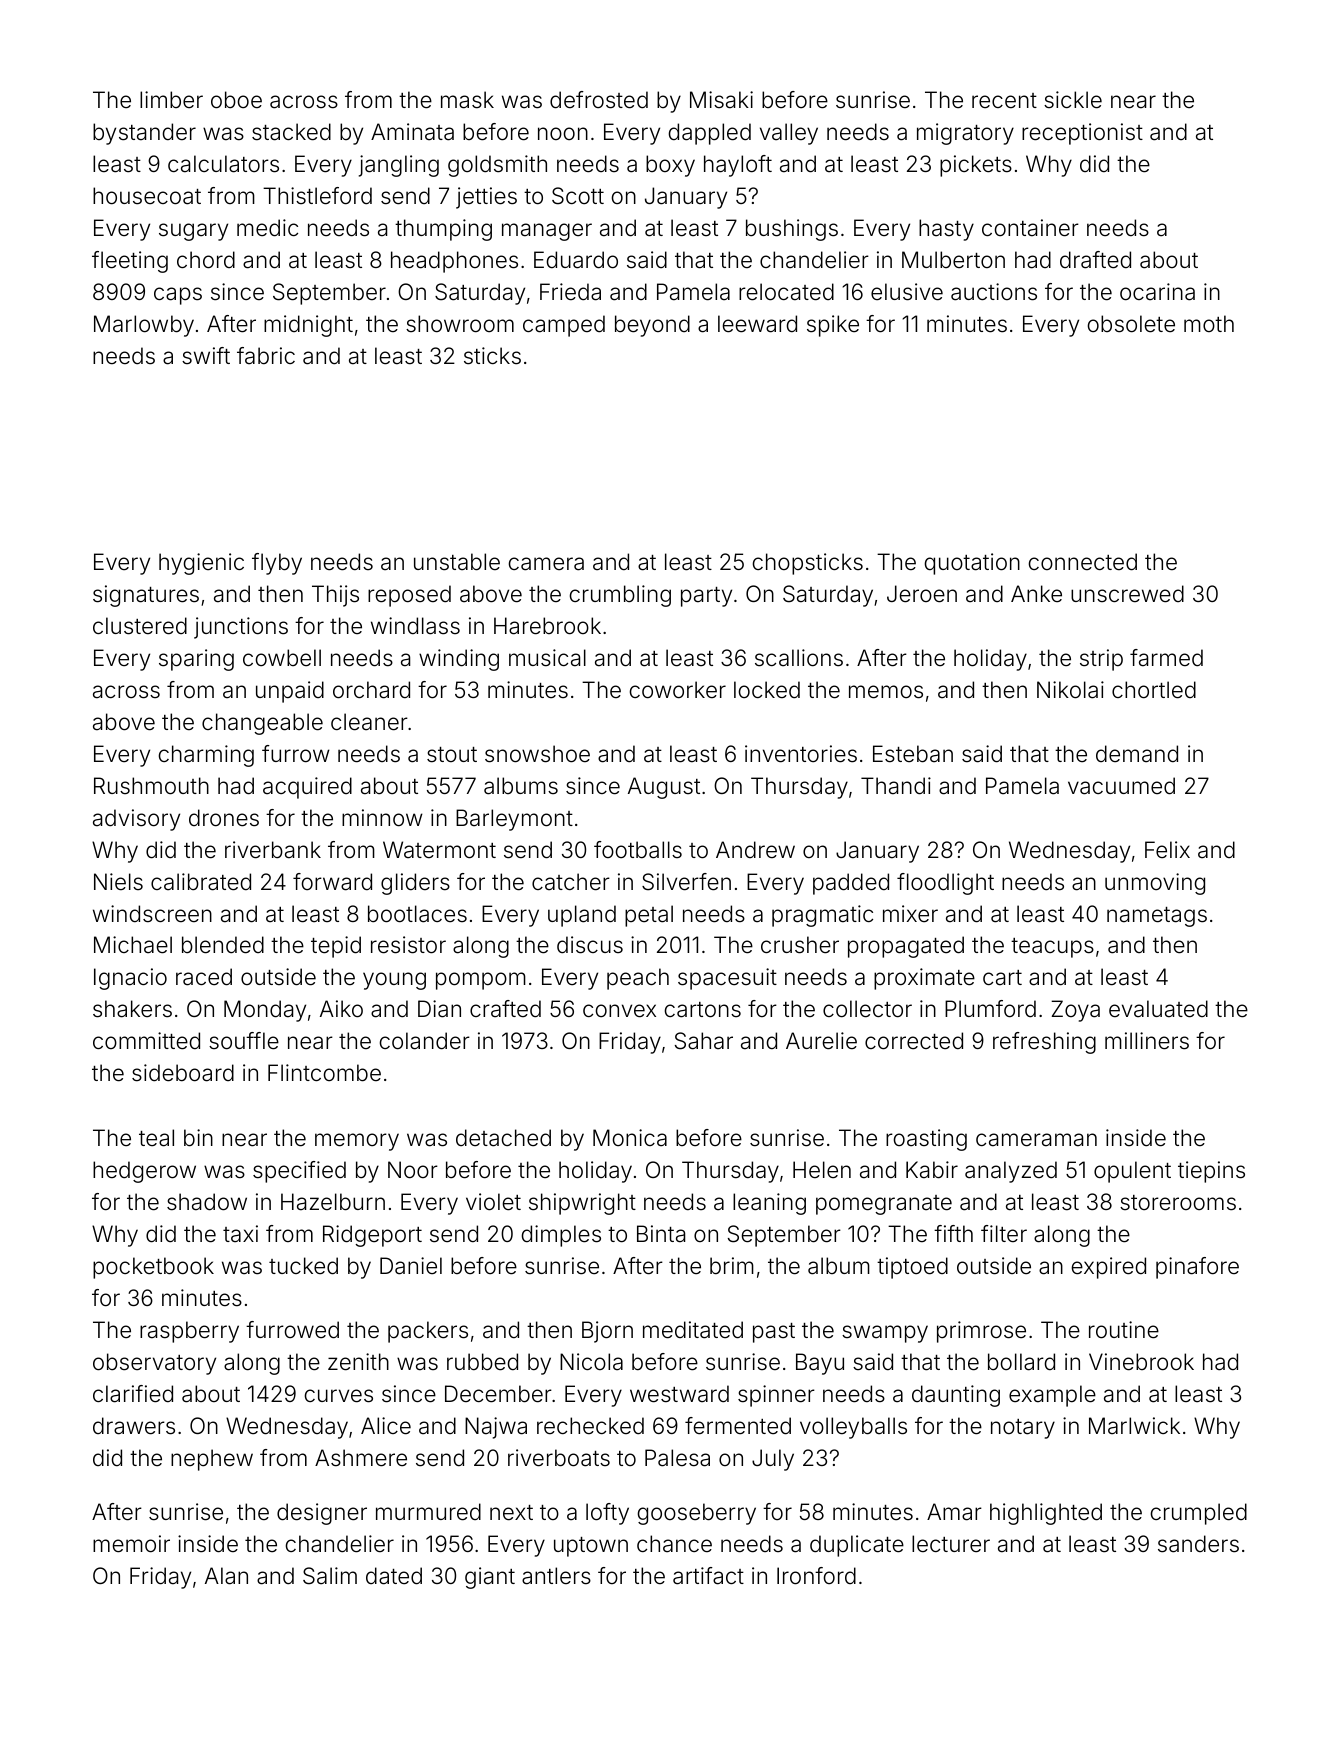 The image size is (1344, 1739). What do you see at coordinates (1095, 260) in the image?
I see `drafted` at bounding box center [1095, 260].
